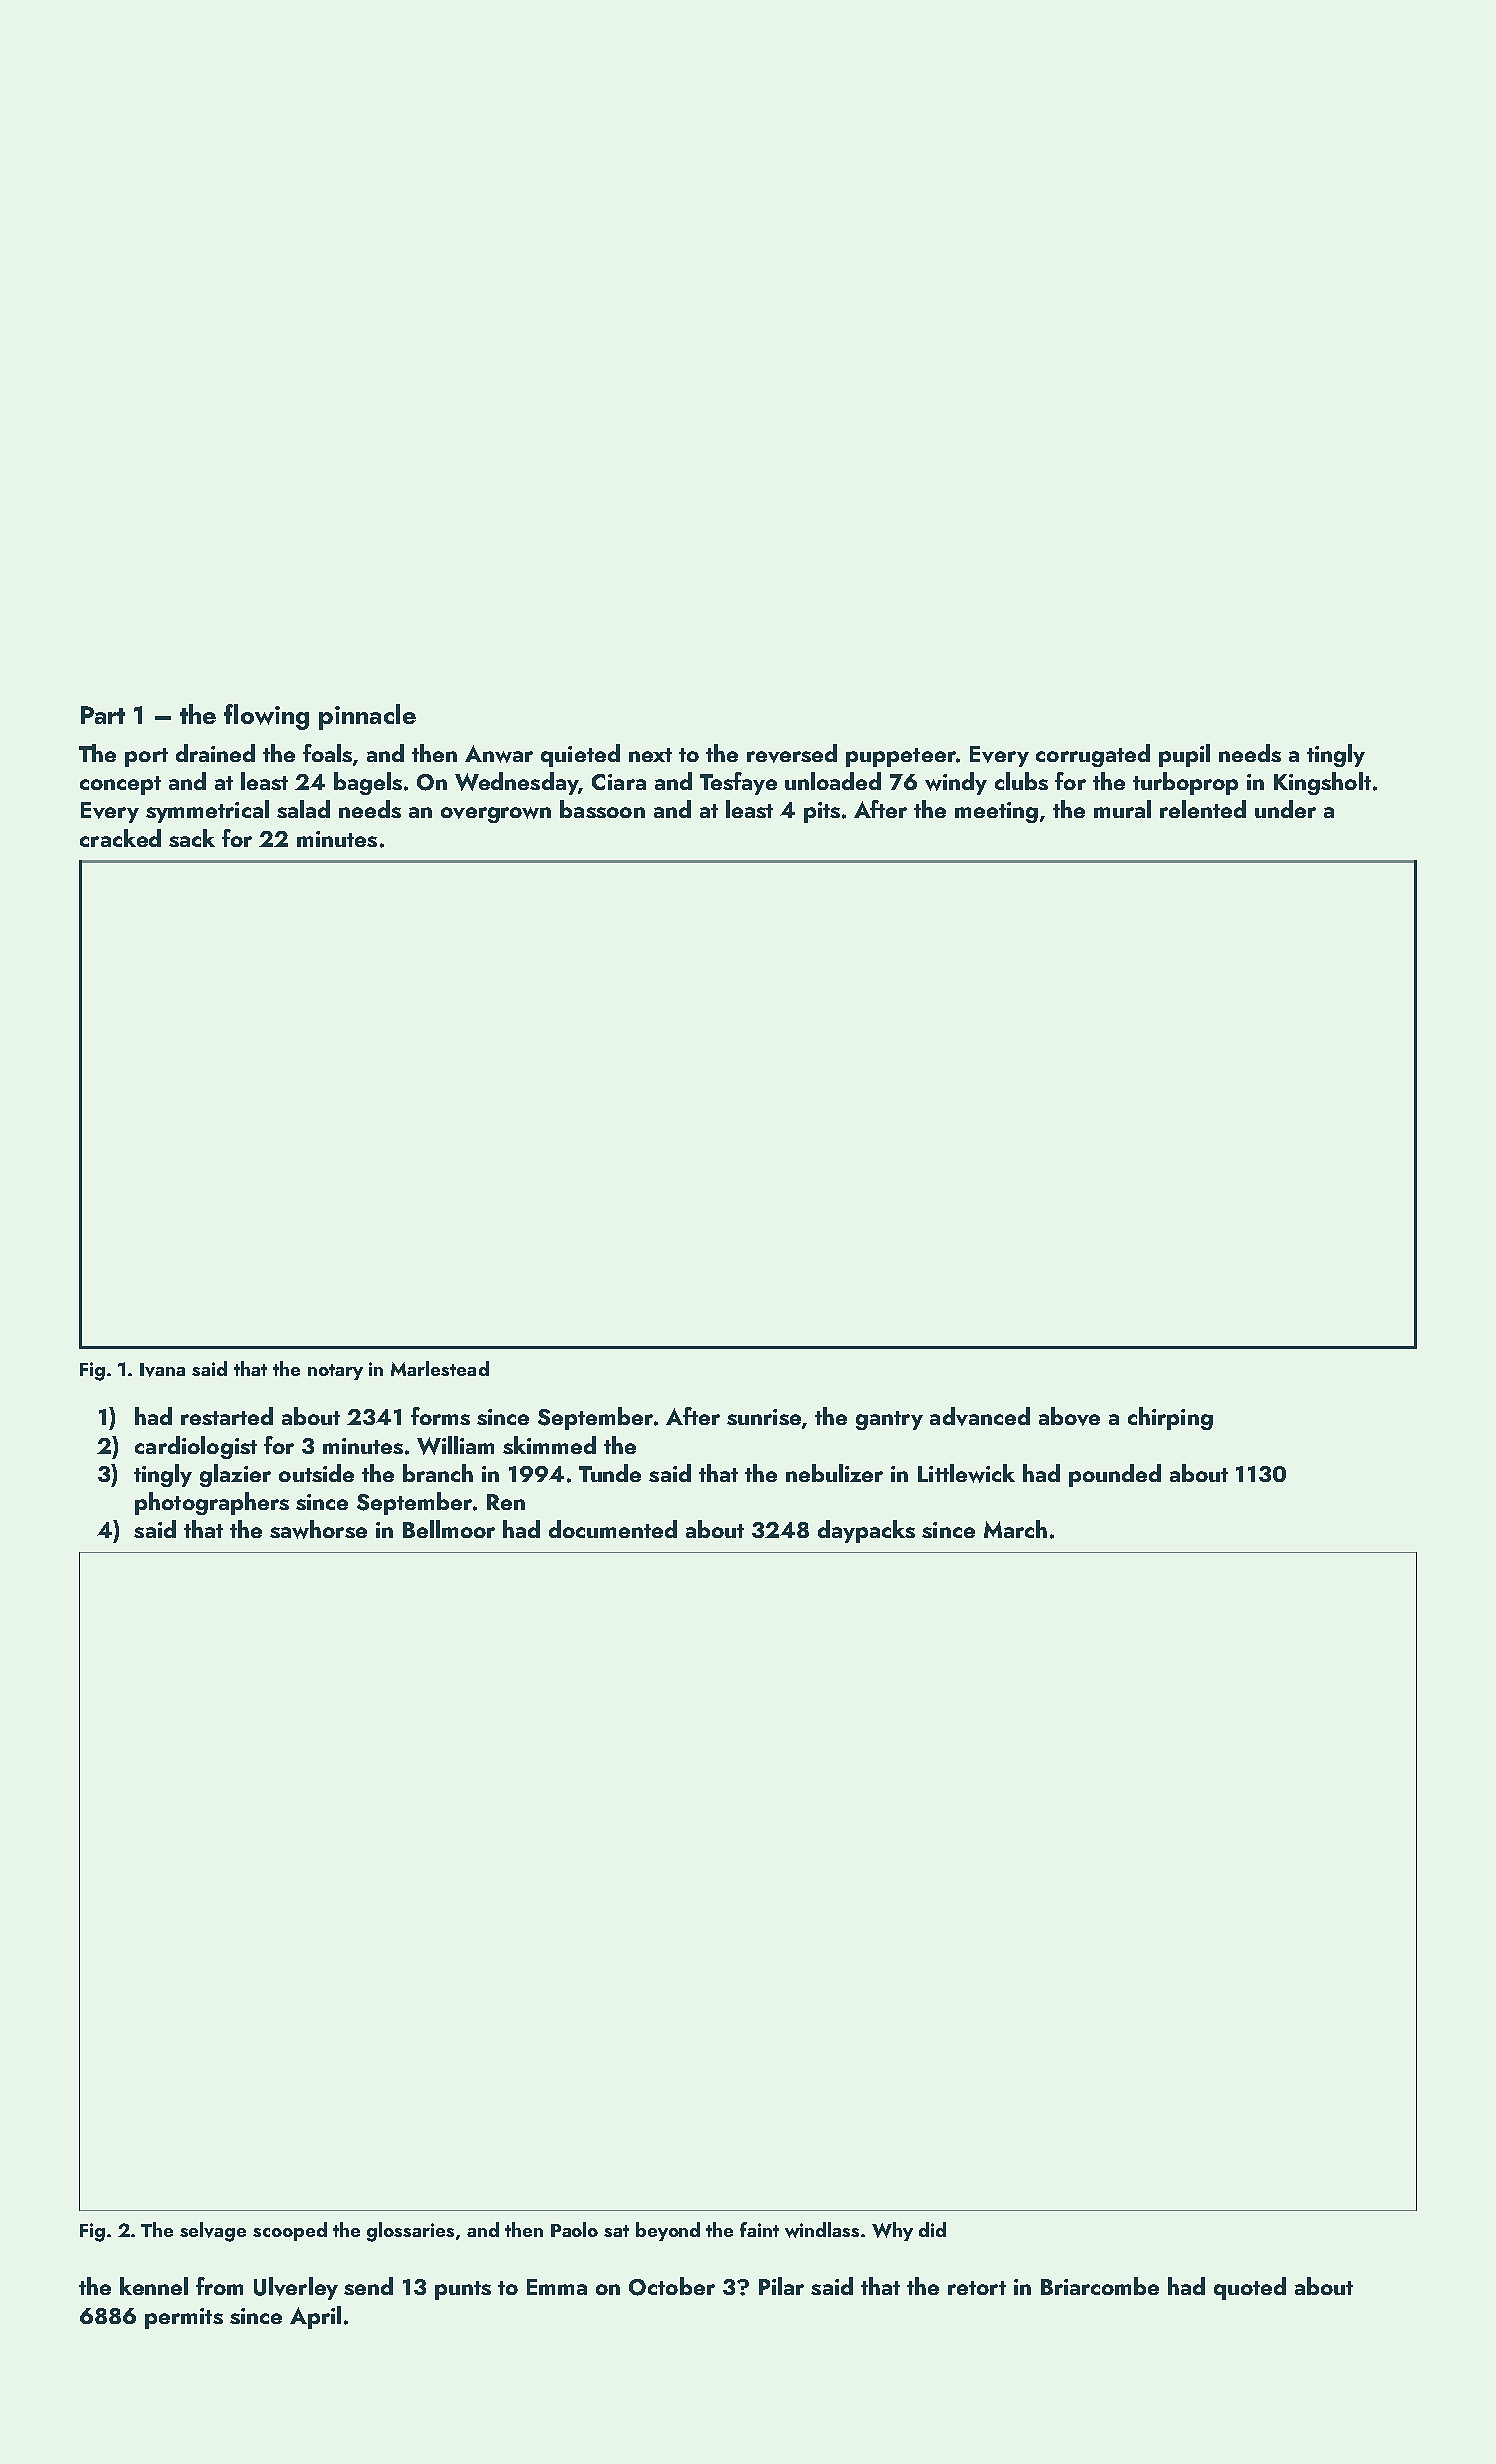 This image has height=2464, width=1496. I want to click on foals, so click(327, 753).
